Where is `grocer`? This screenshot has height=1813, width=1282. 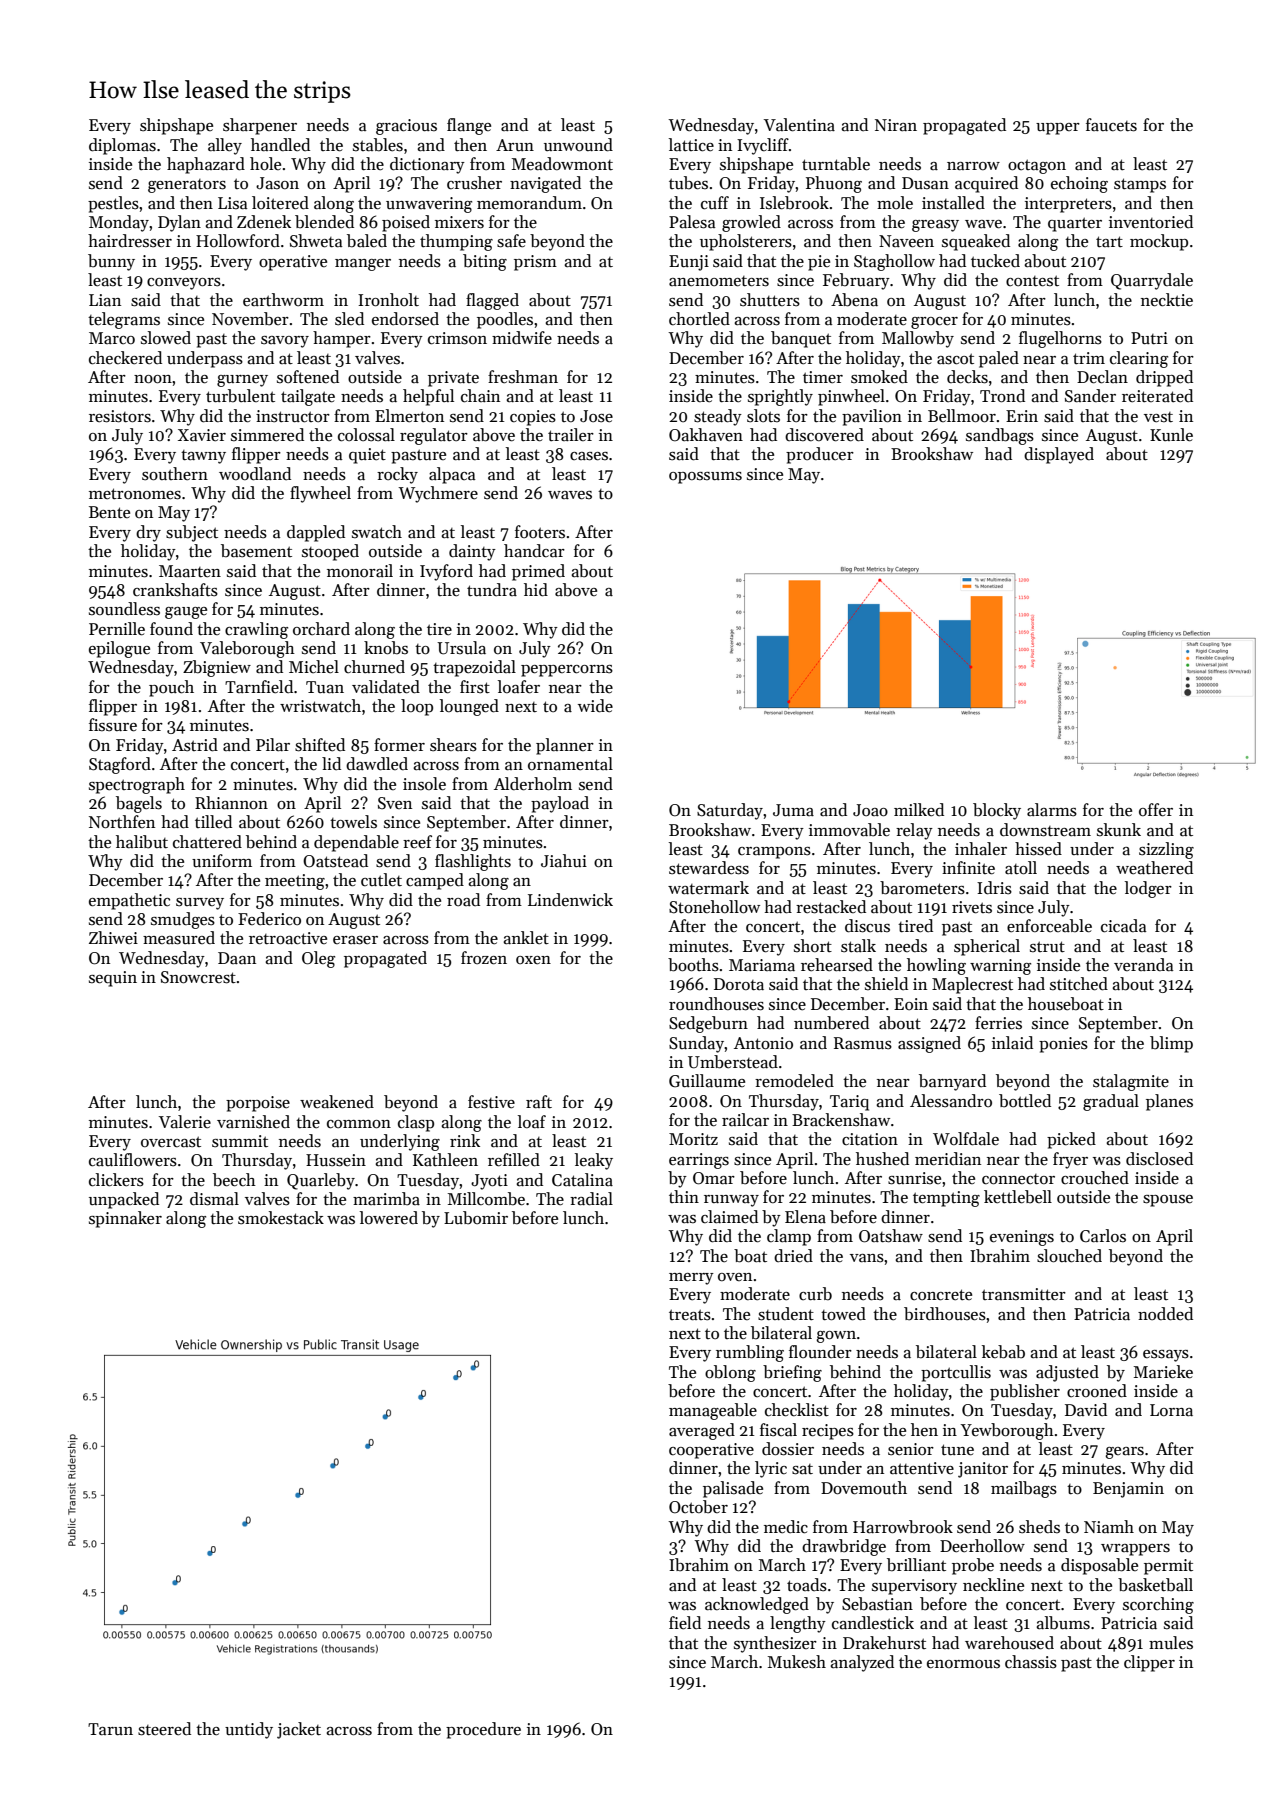
grocer is located at coordinates (934, 323).
